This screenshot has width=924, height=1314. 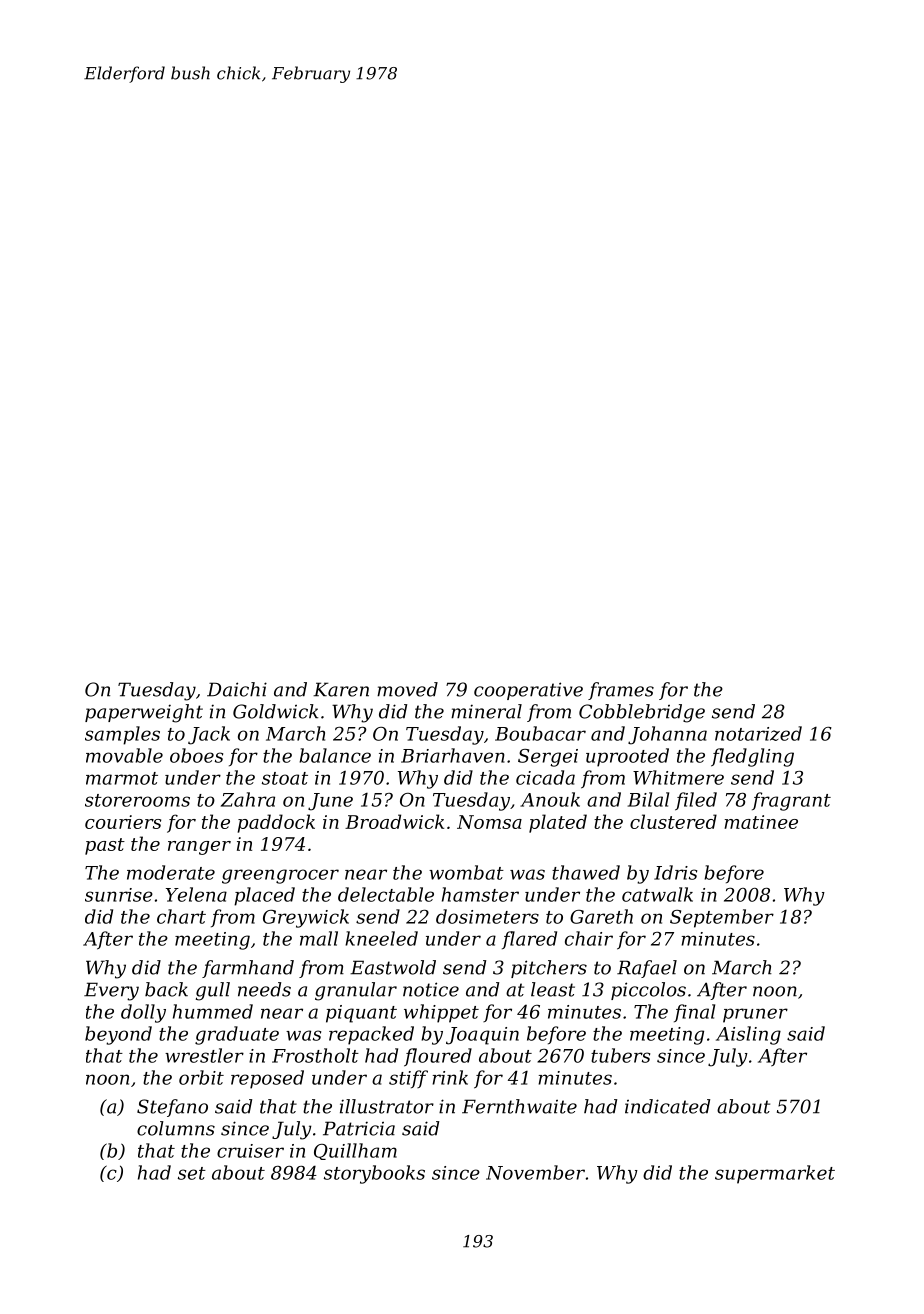 What do you see at coordinates (407, 689) in the screenshot?
I see `moved` at bounding box center [407, 689].
